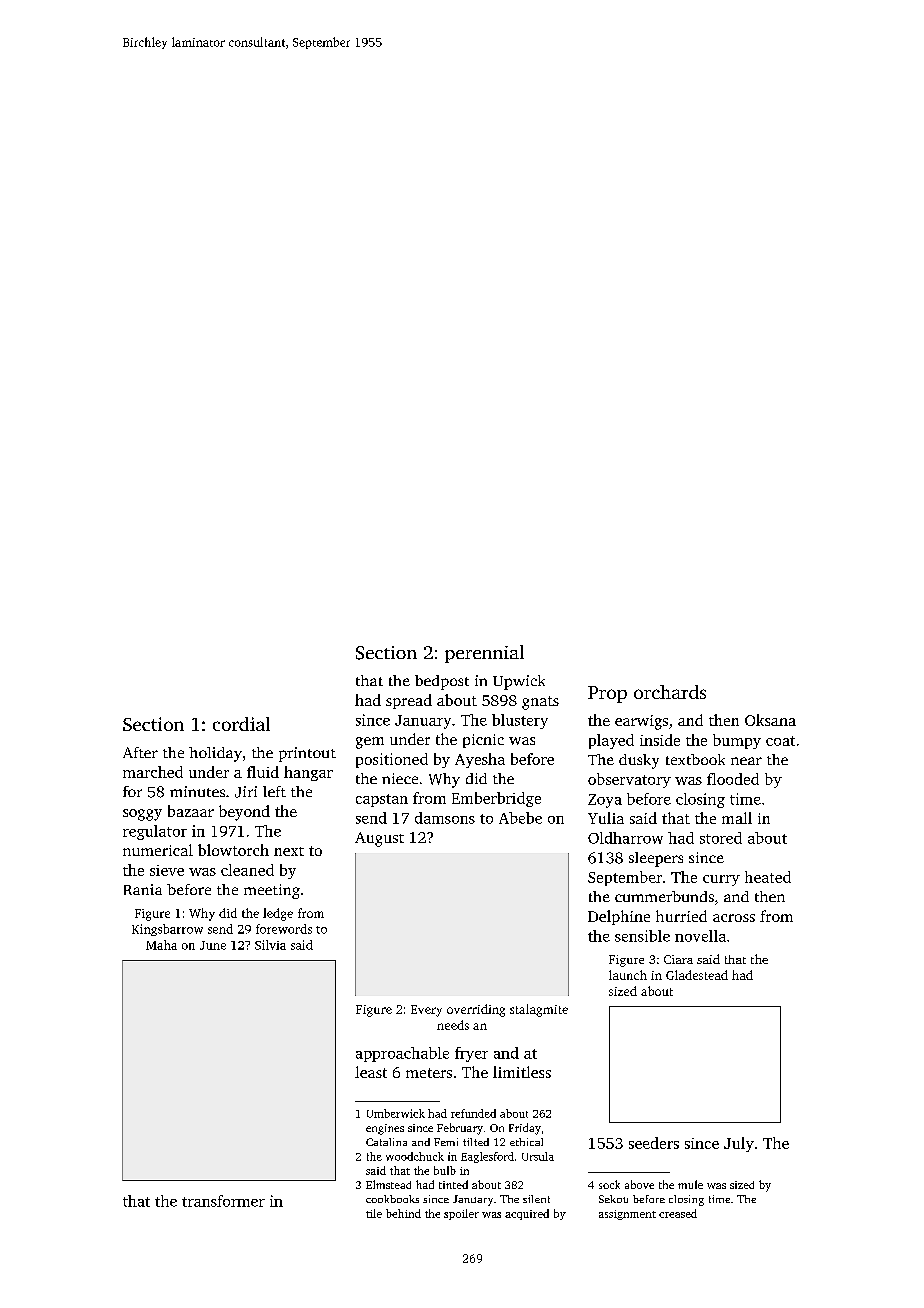 This page has width=924, height=1308. What do you see at coordinates (374, 1213) in the page?
I see `tile` at bounding box center [374, 1213].
